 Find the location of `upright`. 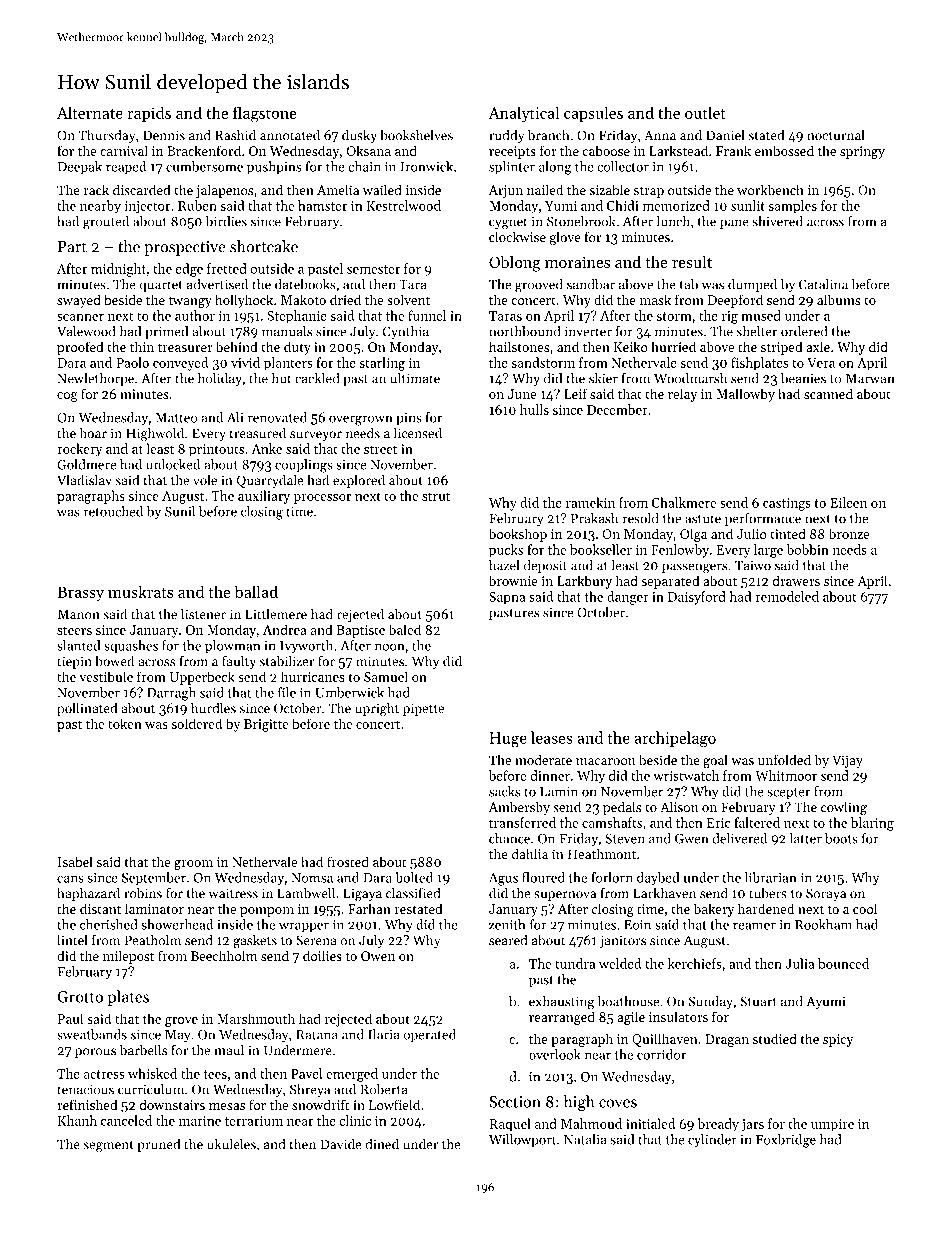

upright is located at coordinates (377, 710).
